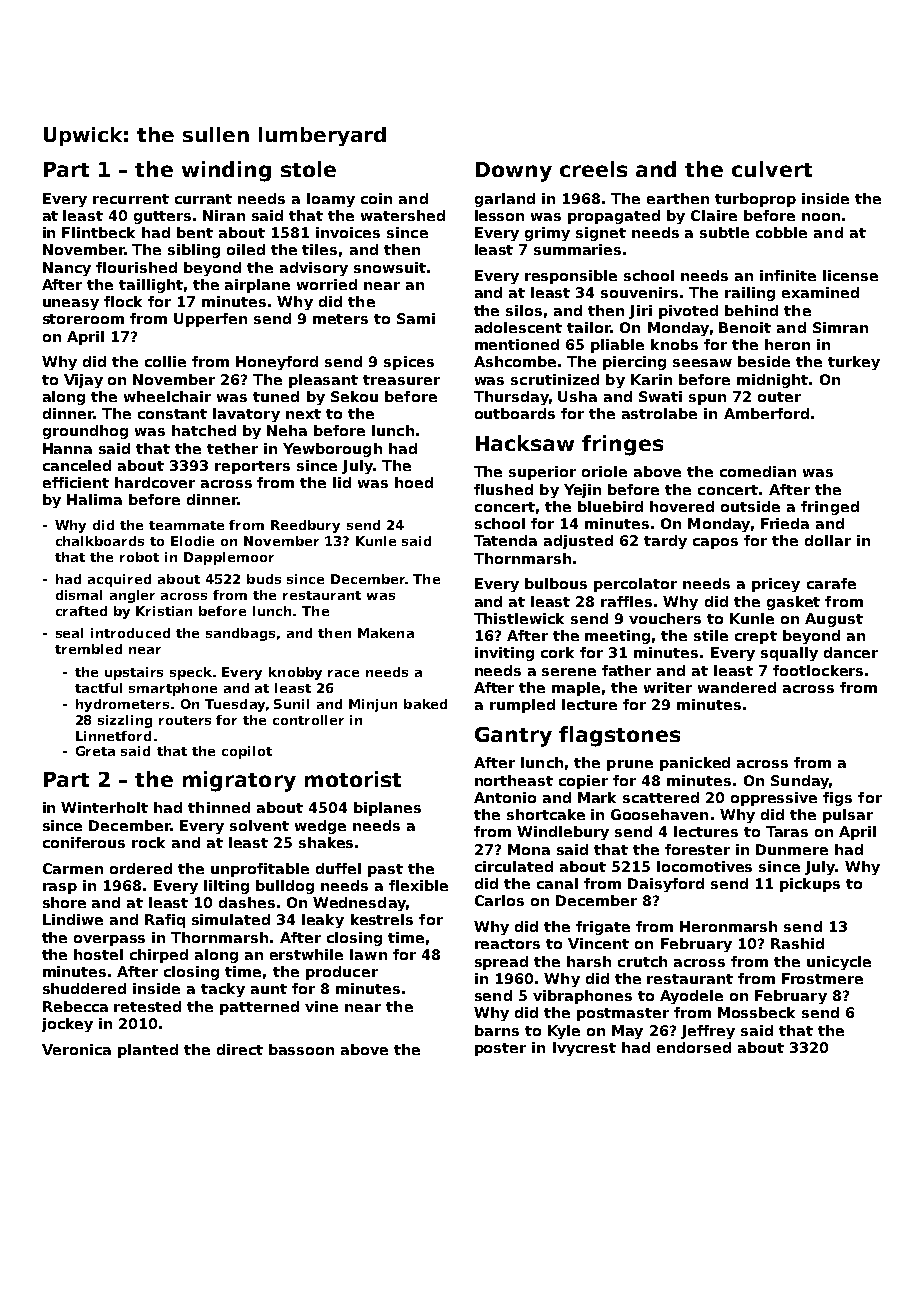 Image resolution: width=924 pixels, height=1308 pixels. What do you see at coordinates (668, 687) in the document?
I see `writer` at bounding box center [668, 687].
